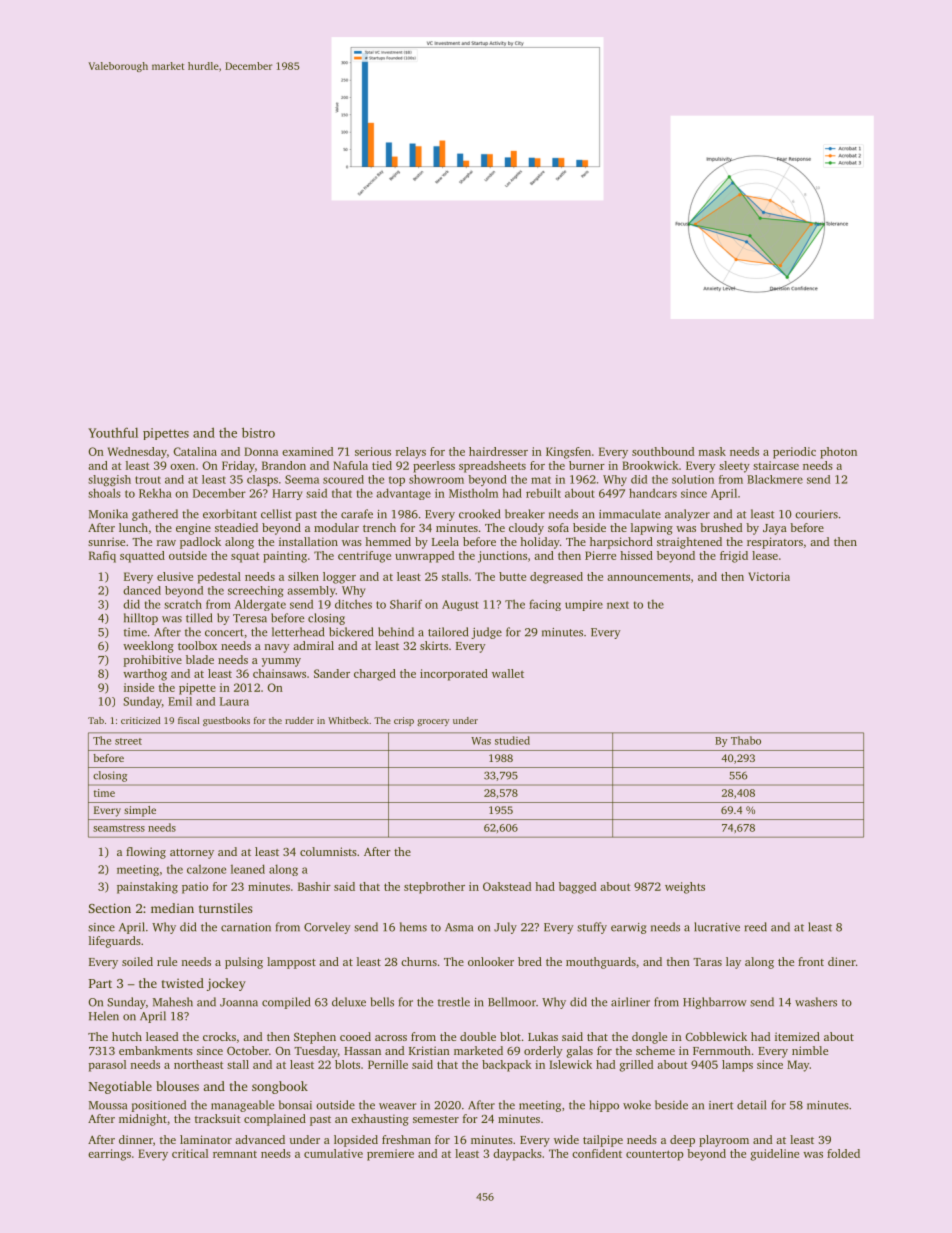 This screenshot has height=1233, width=952. I want to click on Tab, so click(96, 720).
